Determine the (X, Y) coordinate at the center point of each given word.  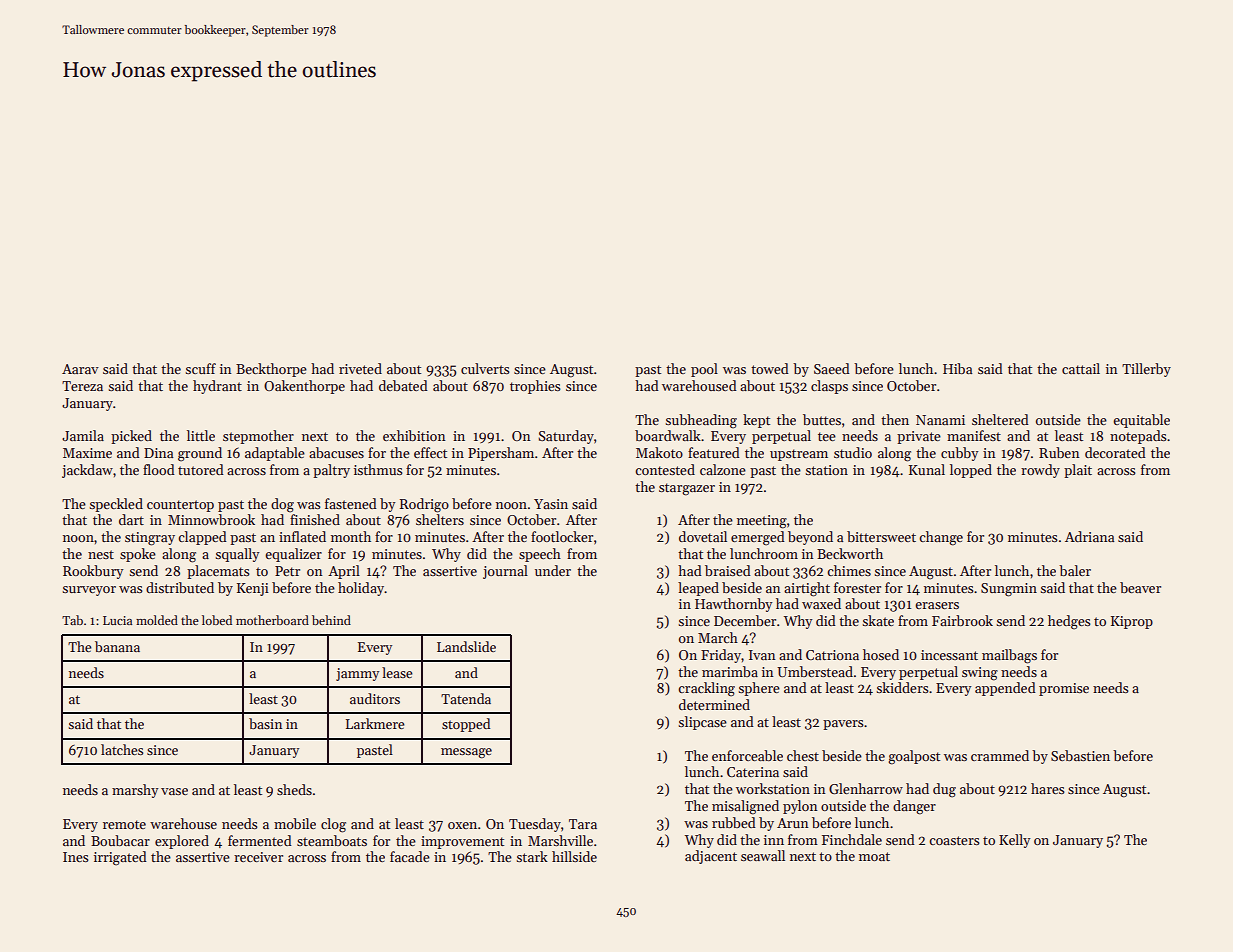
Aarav (80, 369)
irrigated (120, 858)
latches (122, 749)
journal (505, 572)
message (466, 753)
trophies (535, 387)
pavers (843, 725)
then (895, 419)
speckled (116, 505)
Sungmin (1009, 590)
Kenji (253, 589)
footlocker (562, 536)
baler (1075, 570)
